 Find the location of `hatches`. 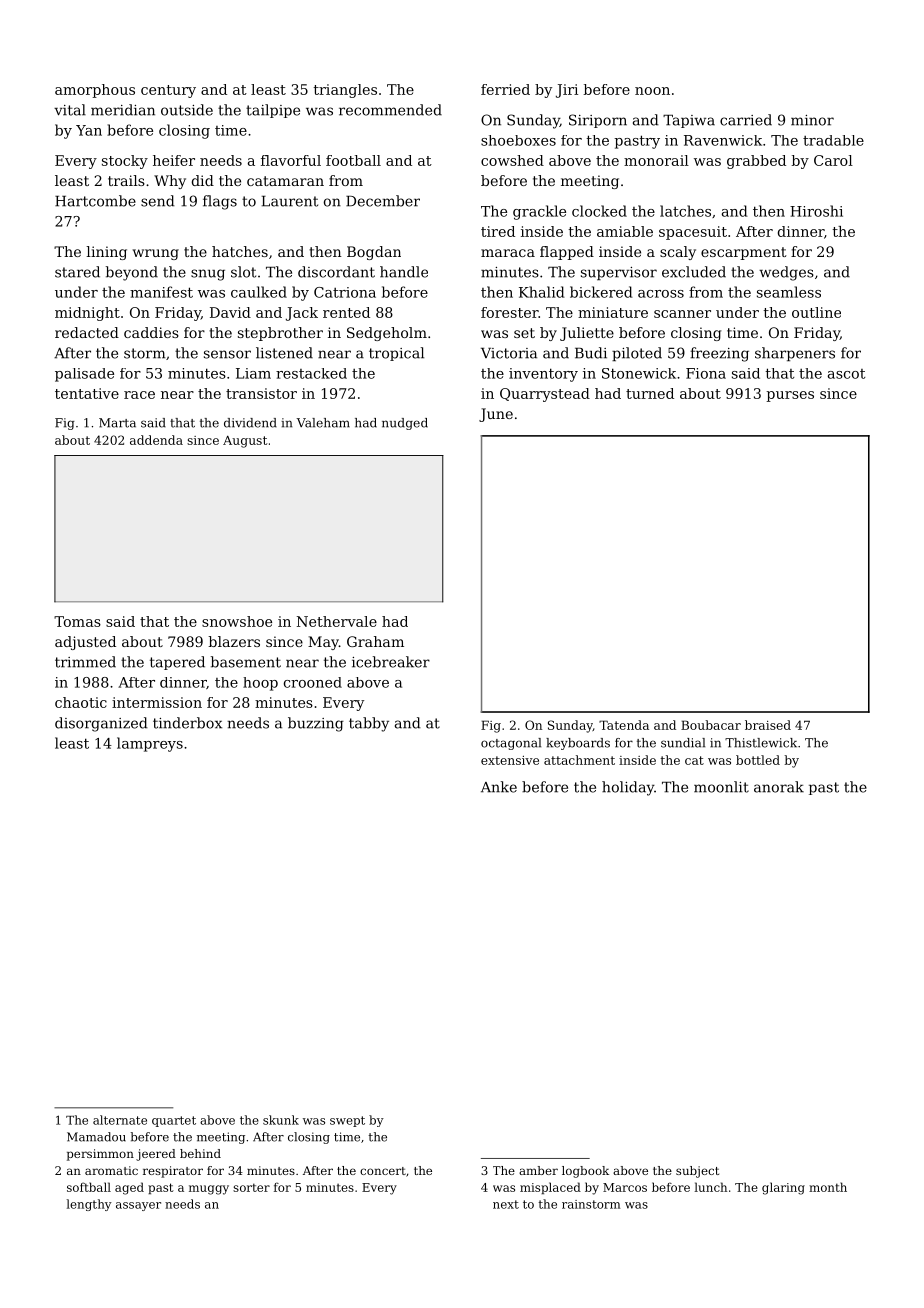

hatches is located at coordinates (240, 251).
